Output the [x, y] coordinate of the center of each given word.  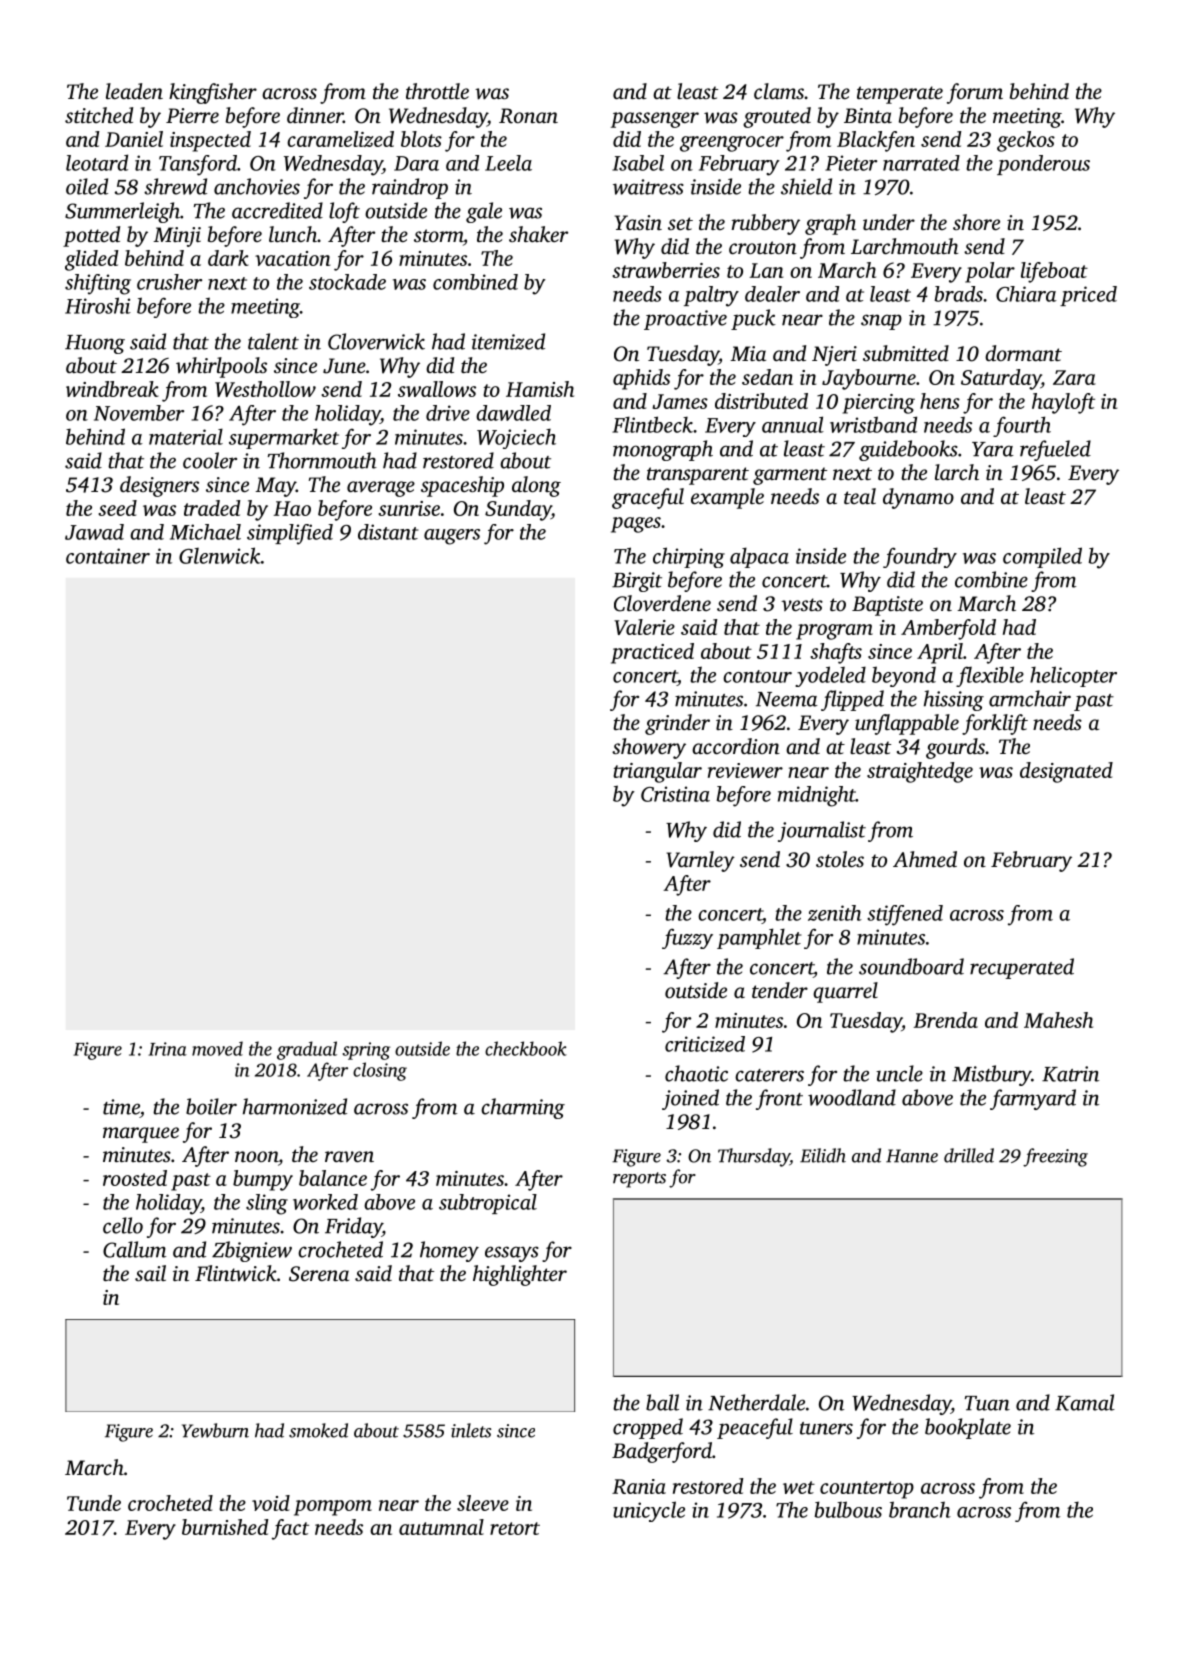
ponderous [1043, 165]
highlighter [520, 1275]
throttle [437, 91]
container [108, 556]
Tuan [987, 1403]
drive [448, 413]
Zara [1074, 377]
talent [273, 341]
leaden [134, 91]
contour [757, 676]
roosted [135, 1178]
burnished [225, 1527]
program [834, 632]
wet [799, 1487]
